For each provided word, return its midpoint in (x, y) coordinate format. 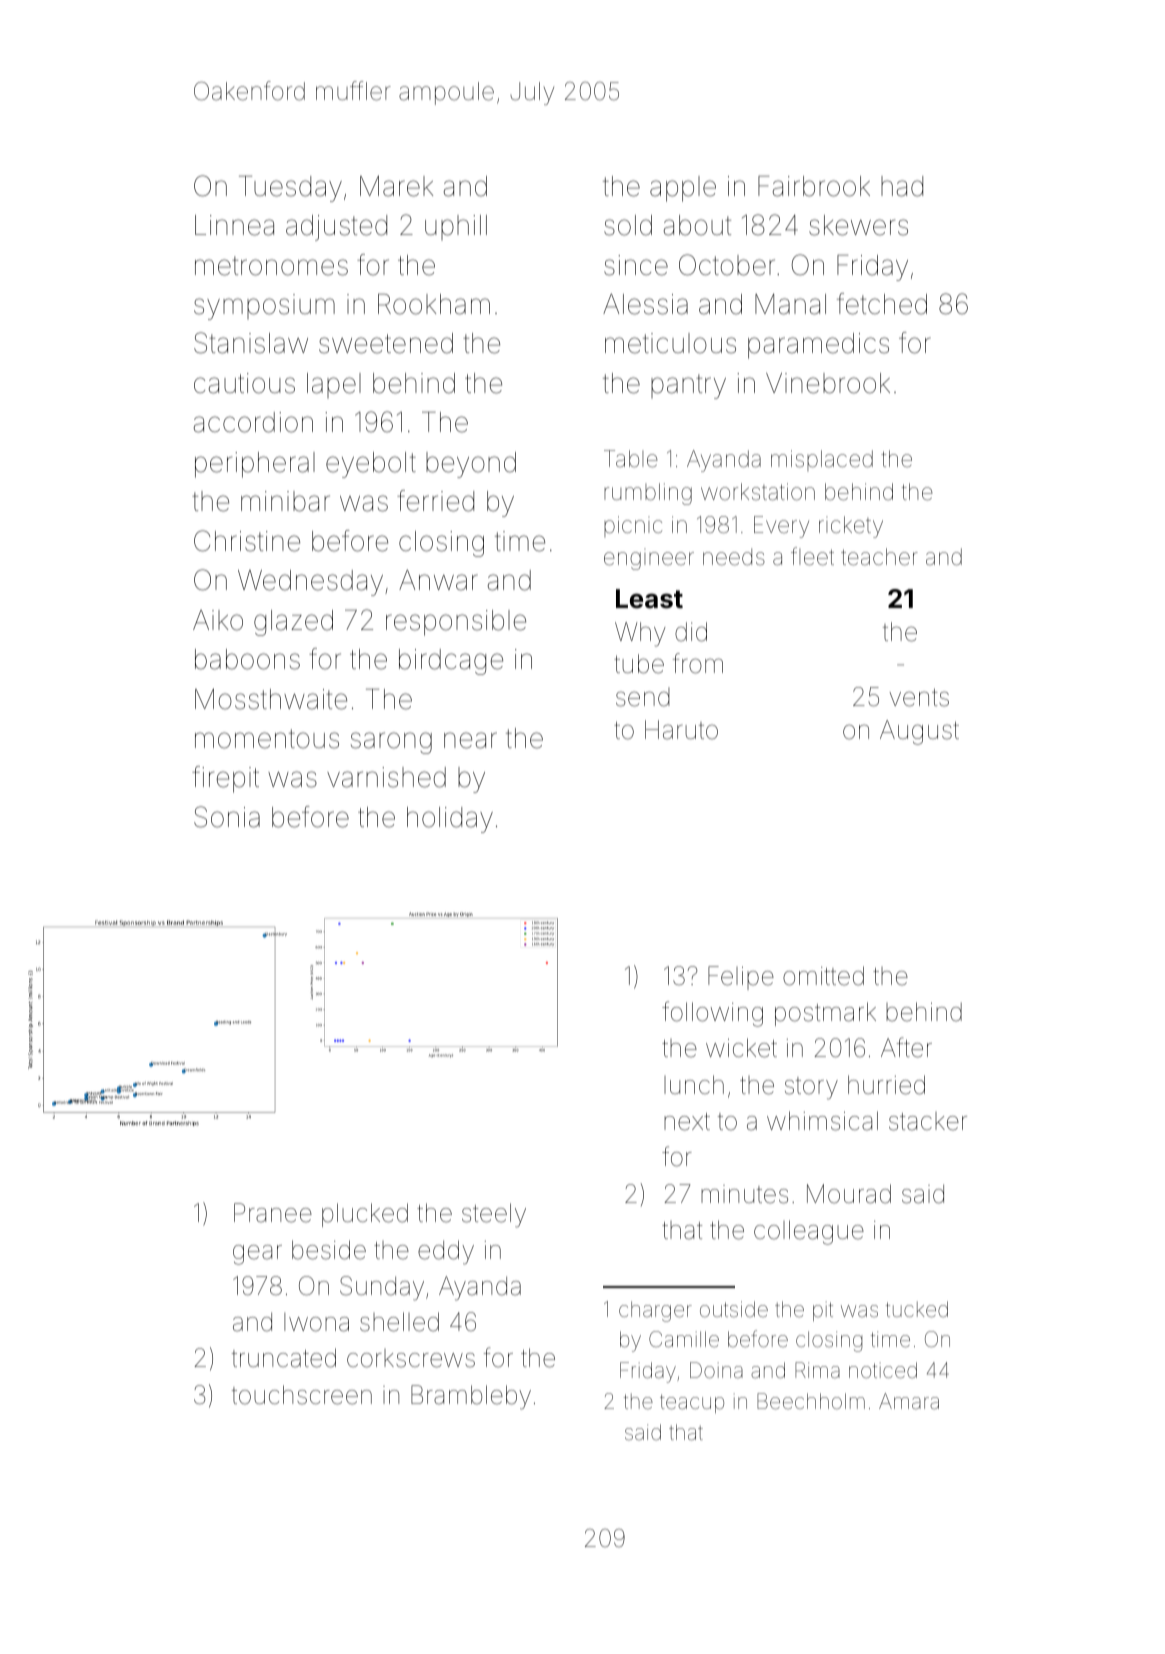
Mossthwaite (271, 699)
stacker (928, 1121)
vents (919, 697)
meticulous (670, 343)
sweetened (386, 343)
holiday (450, 820)
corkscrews (411, 1358)
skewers (858, 225)
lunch (694, 1084)
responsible (456, 623)
